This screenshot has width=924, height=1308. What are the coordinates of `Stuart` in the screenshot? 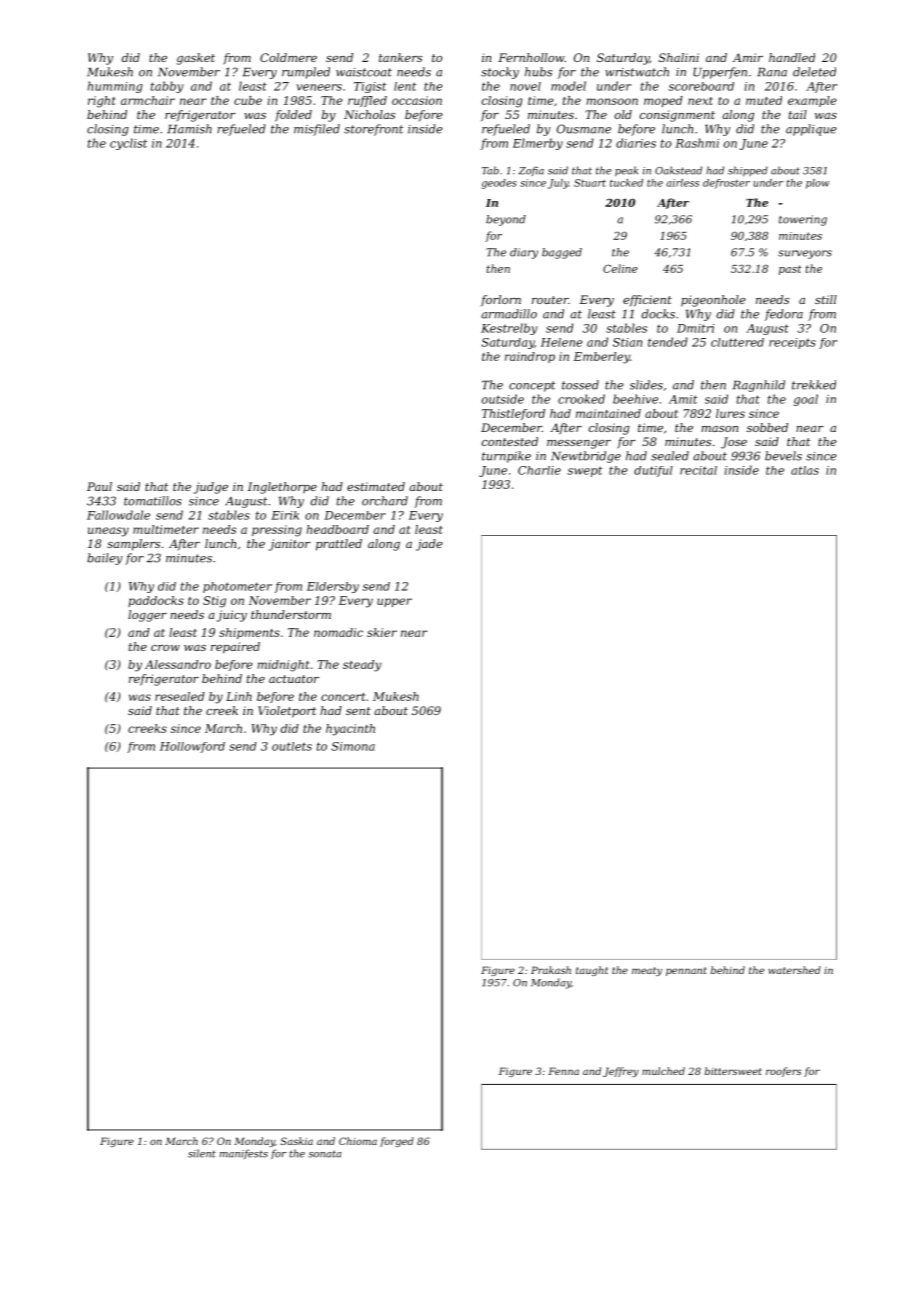 It's located at (590, 183).
